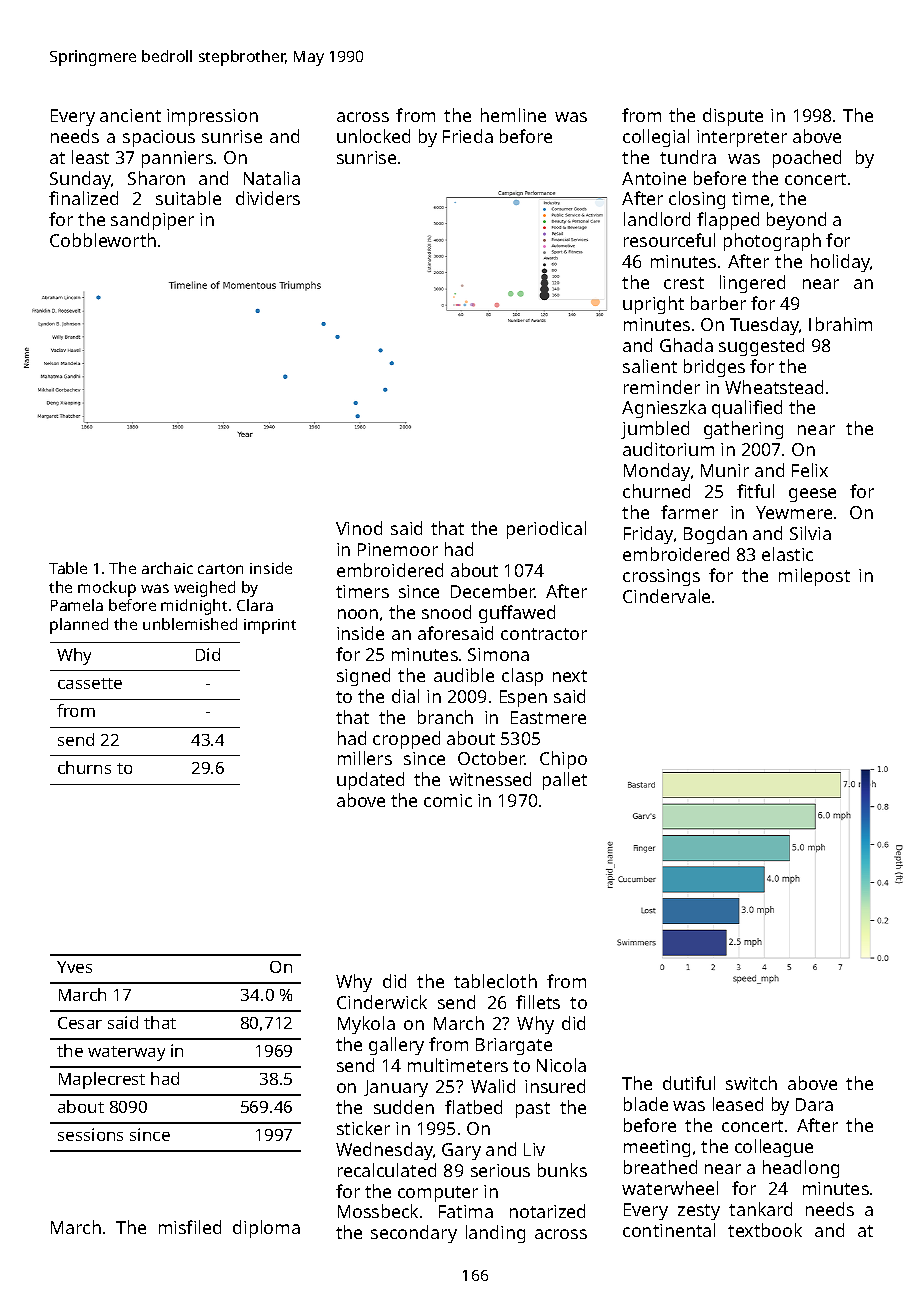 This image has height=1308, width=924. Describe the element at coordinates (738, 1104) in the image. I see `leased` at that location.
